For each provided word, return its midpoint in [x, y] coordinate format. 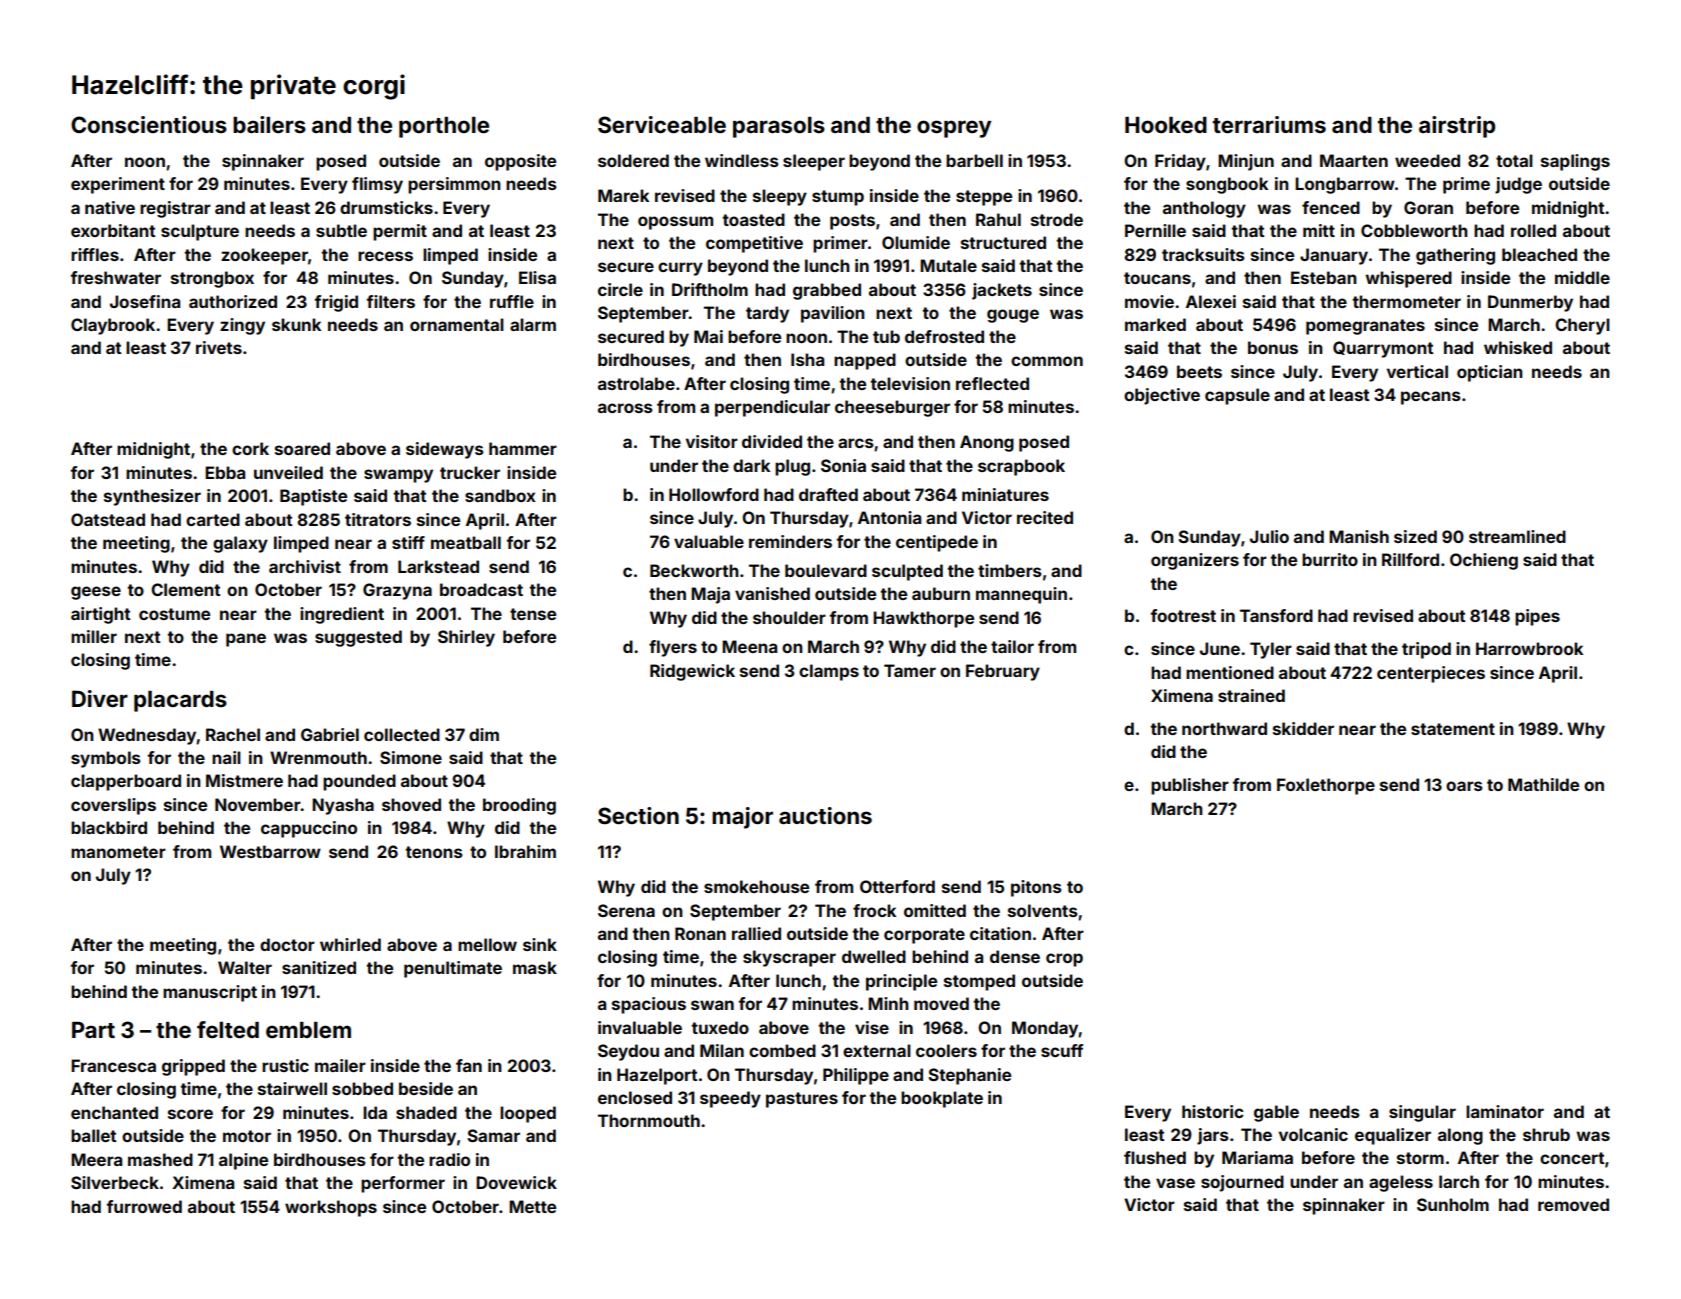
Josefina [145, 301]
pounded [359, 782]
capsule [1237, 396]
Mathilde [1543, 784]
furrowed [144, 1206]
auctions [825, 815]
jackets [1002, 291]
